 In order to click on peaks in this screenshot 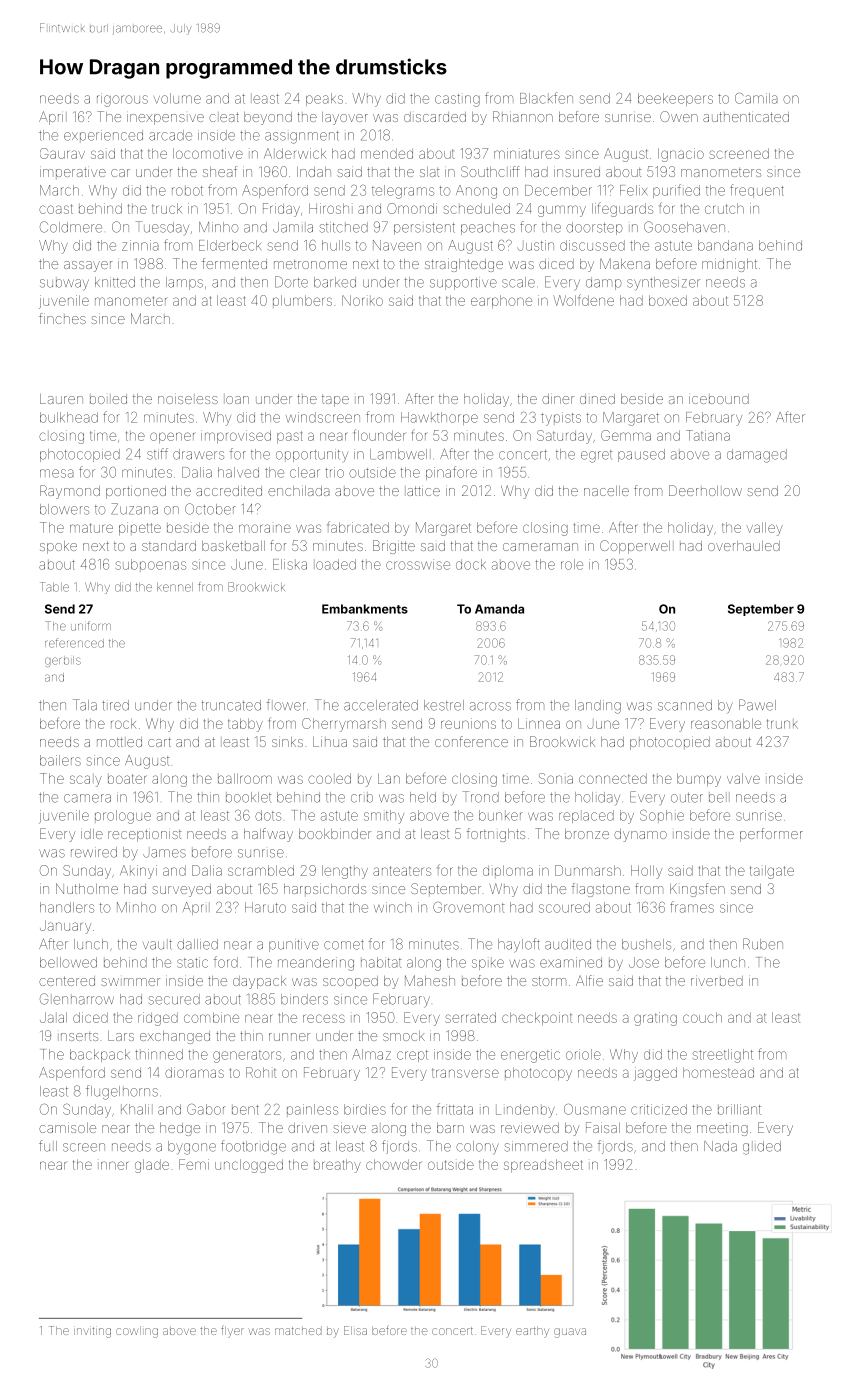, I will do `click(324, 99)`.
